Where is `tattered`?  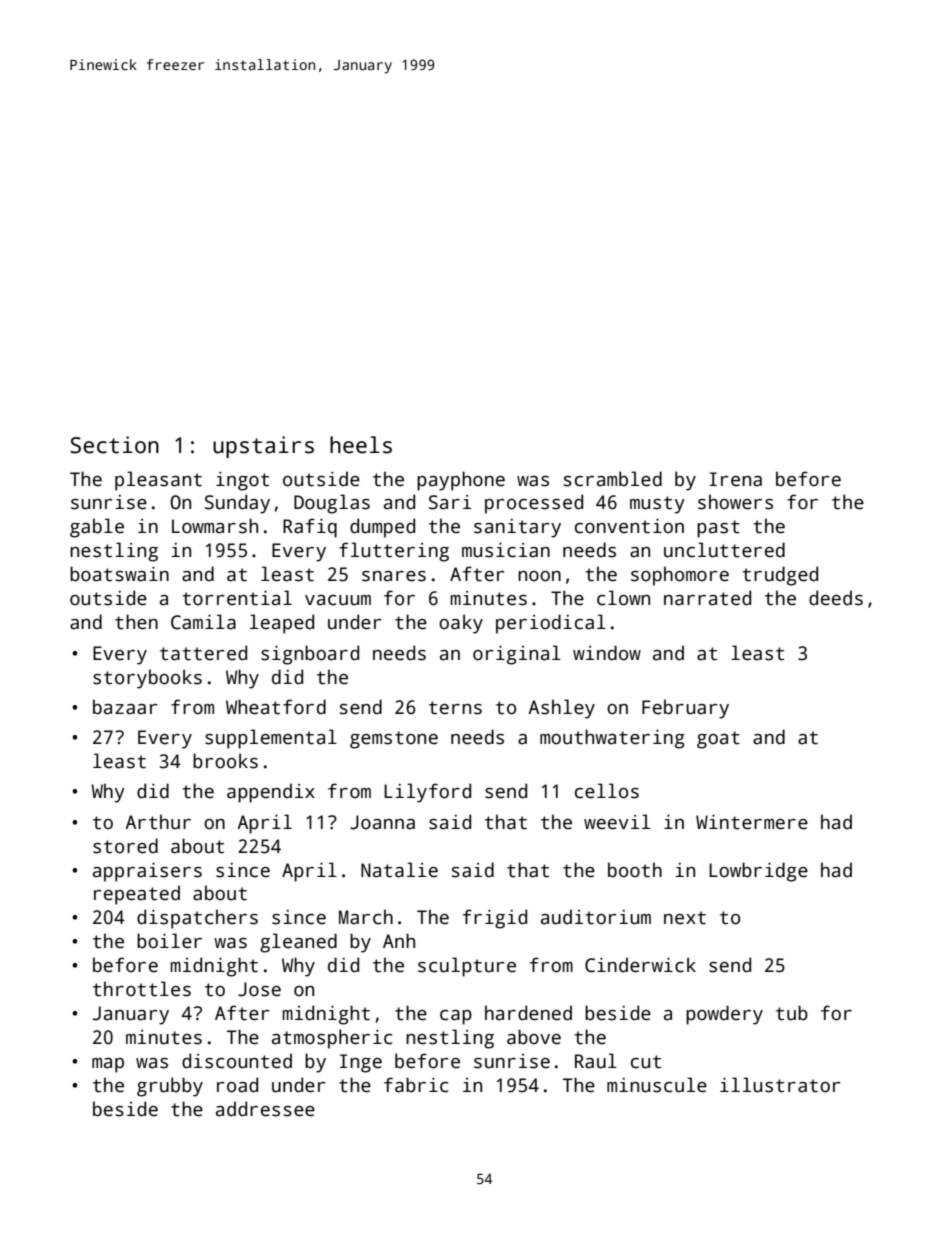
tattered is located at coordinates (203, 653).
